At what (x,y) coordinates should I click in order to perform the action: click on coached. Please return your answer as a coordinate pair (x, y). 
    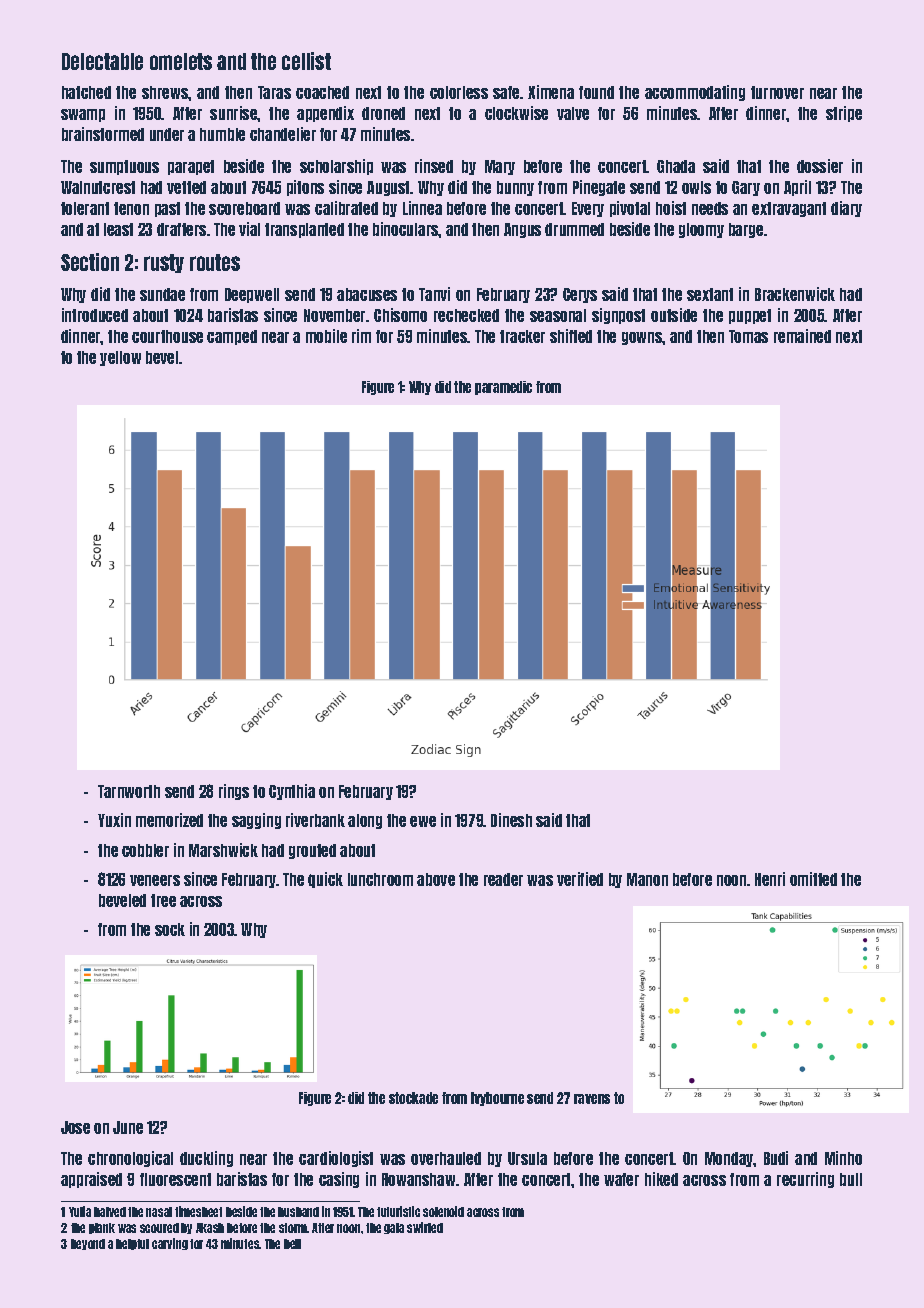
    Looking at the image, I should click on (322, 92).
